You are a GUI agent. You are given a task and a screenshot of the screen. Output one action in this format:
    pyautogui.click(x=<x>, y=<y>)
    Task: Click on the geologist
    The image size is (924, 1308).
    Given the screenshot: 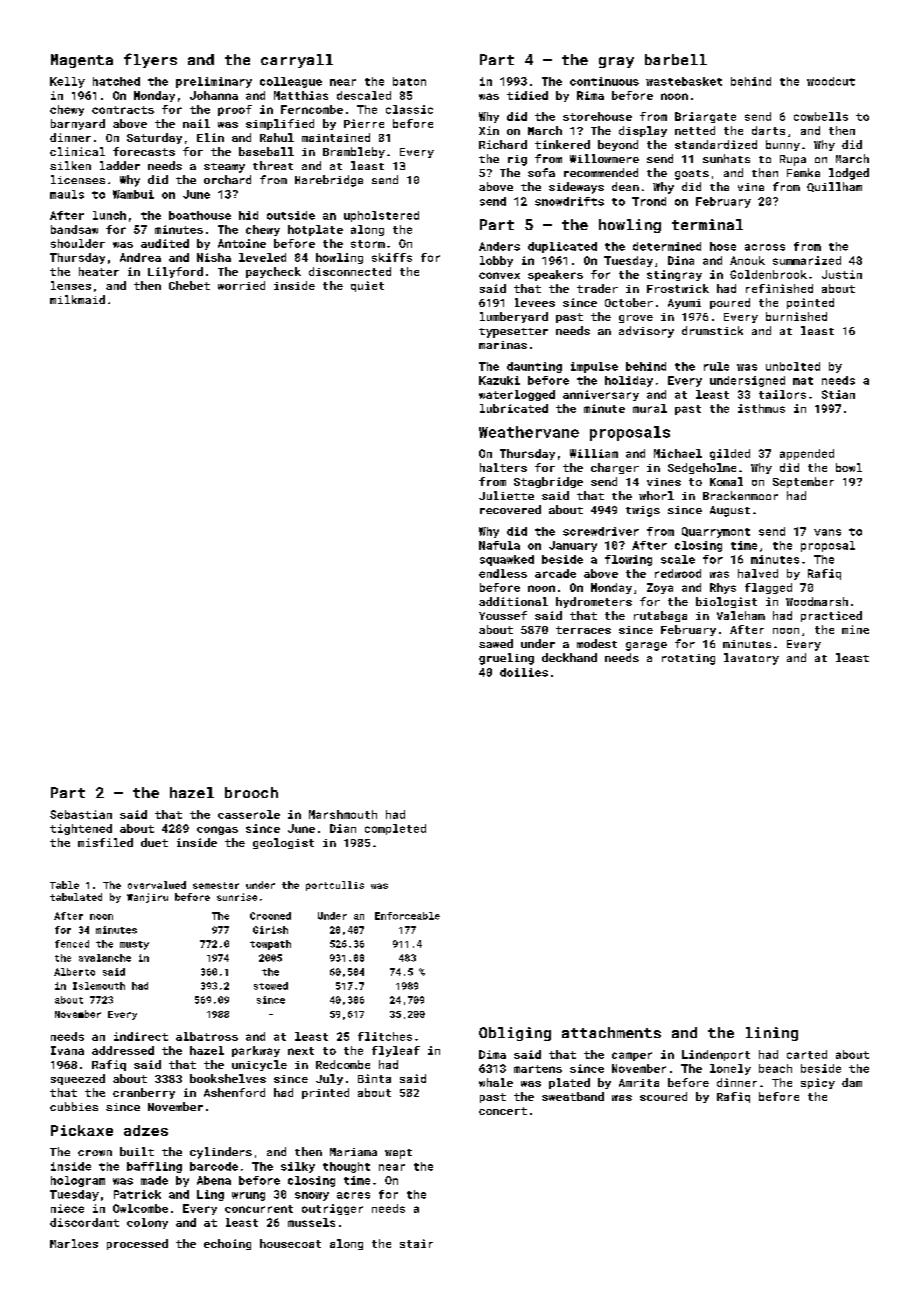 What is the action you would take?
    pyautogui.click(x=283, y=843)
